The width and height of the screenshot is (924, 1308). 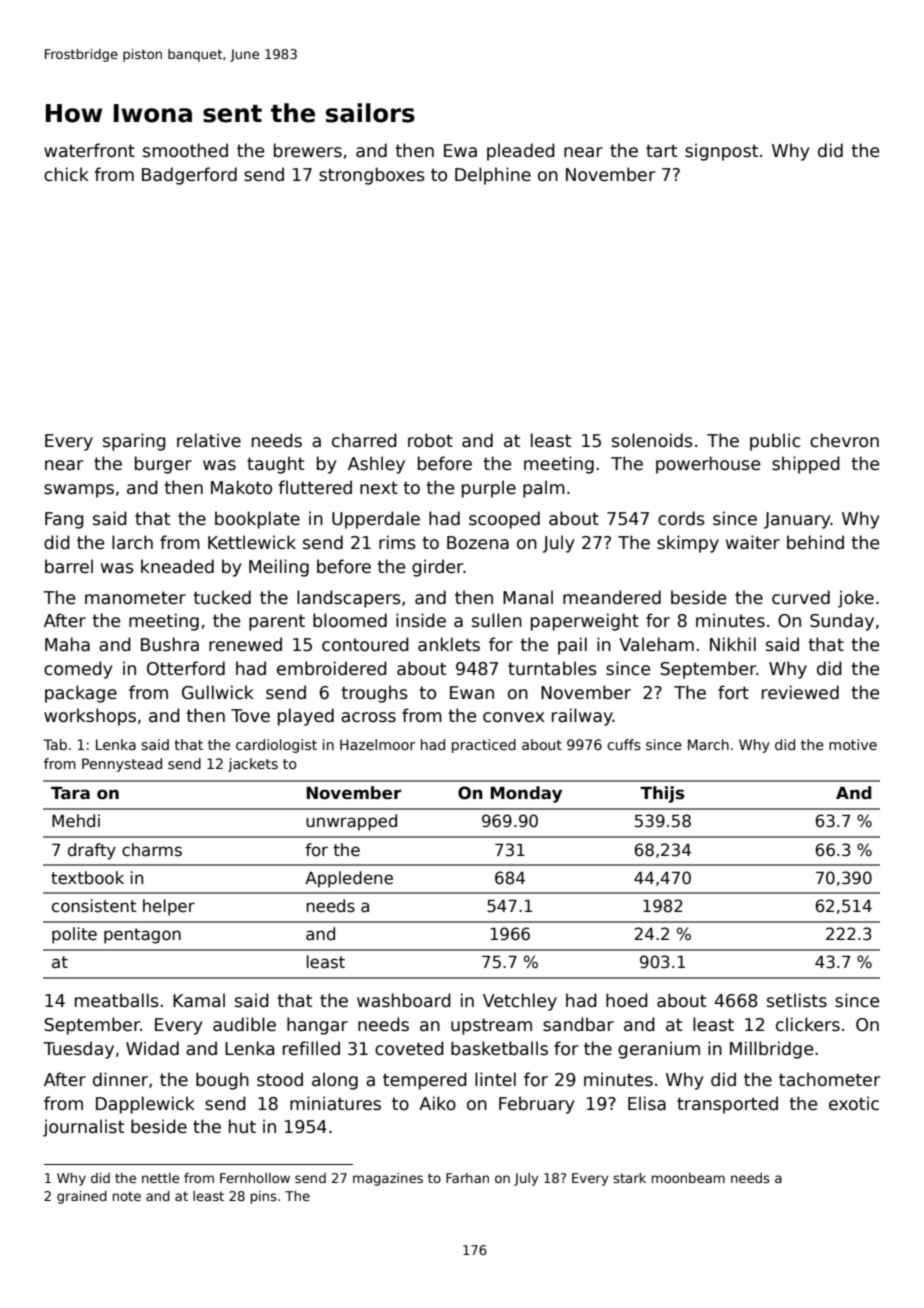 I want to click on Makoto, so click(x=241, y=487).
